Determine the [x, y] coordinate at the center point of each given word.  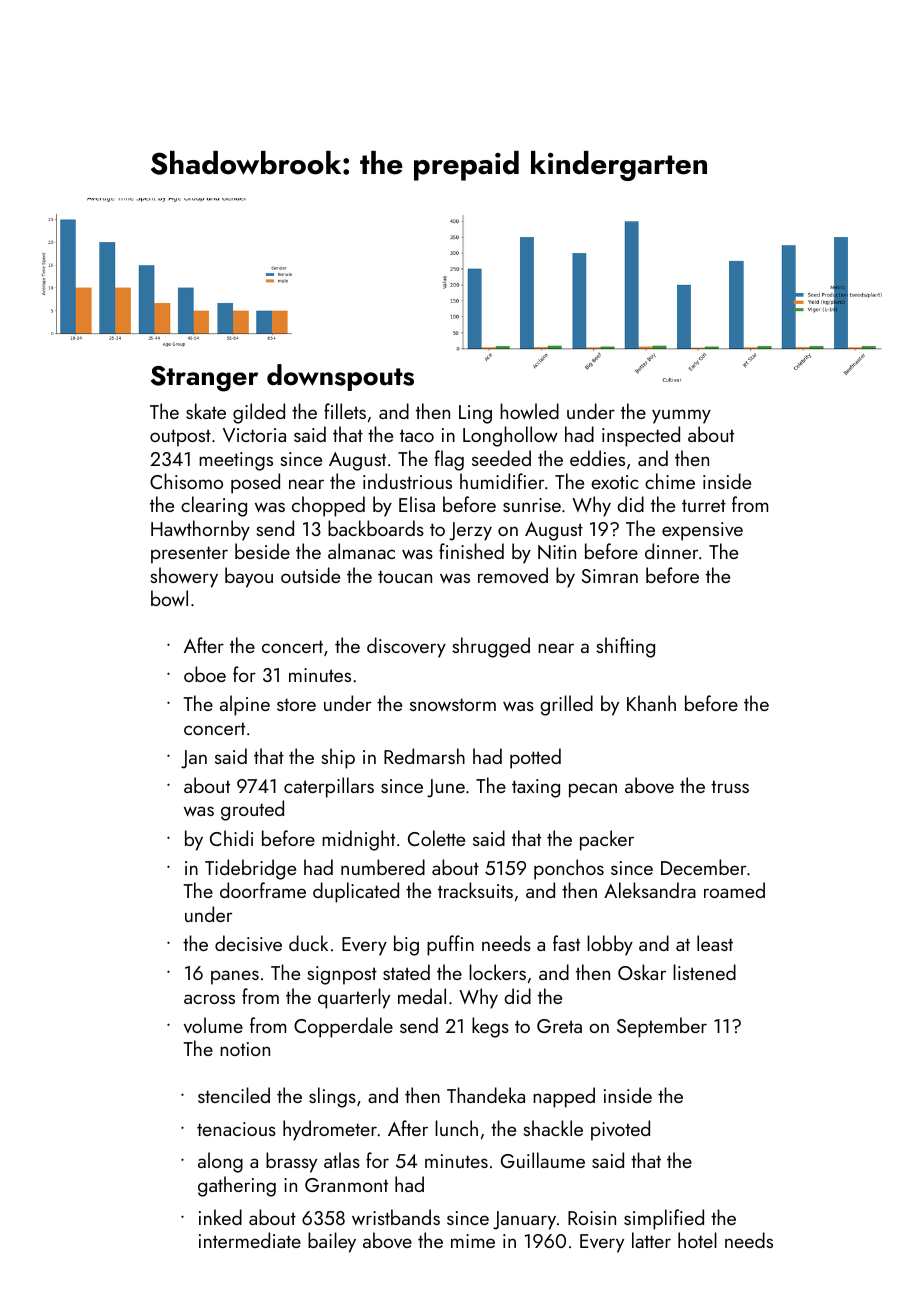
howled [529, 411]
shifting [625, 647]
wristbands [396, 1217]
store [296, 704]
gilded [259, 413]
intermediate [250, 1240]
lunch [456, 1128]
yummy [681, 416]
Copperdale [343, 1027]
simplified [664, 1219]
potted [535, 758]
